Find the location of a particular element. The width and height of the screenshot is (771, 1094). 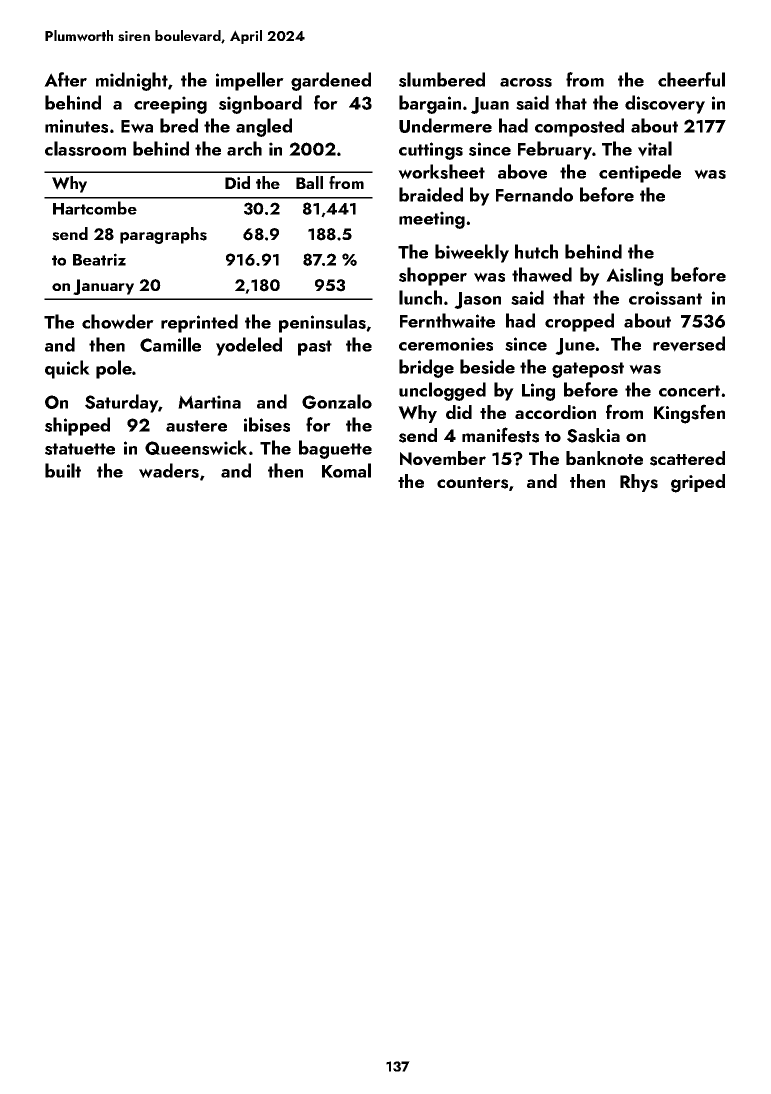

hutch is located at coordinates (536, 251).
